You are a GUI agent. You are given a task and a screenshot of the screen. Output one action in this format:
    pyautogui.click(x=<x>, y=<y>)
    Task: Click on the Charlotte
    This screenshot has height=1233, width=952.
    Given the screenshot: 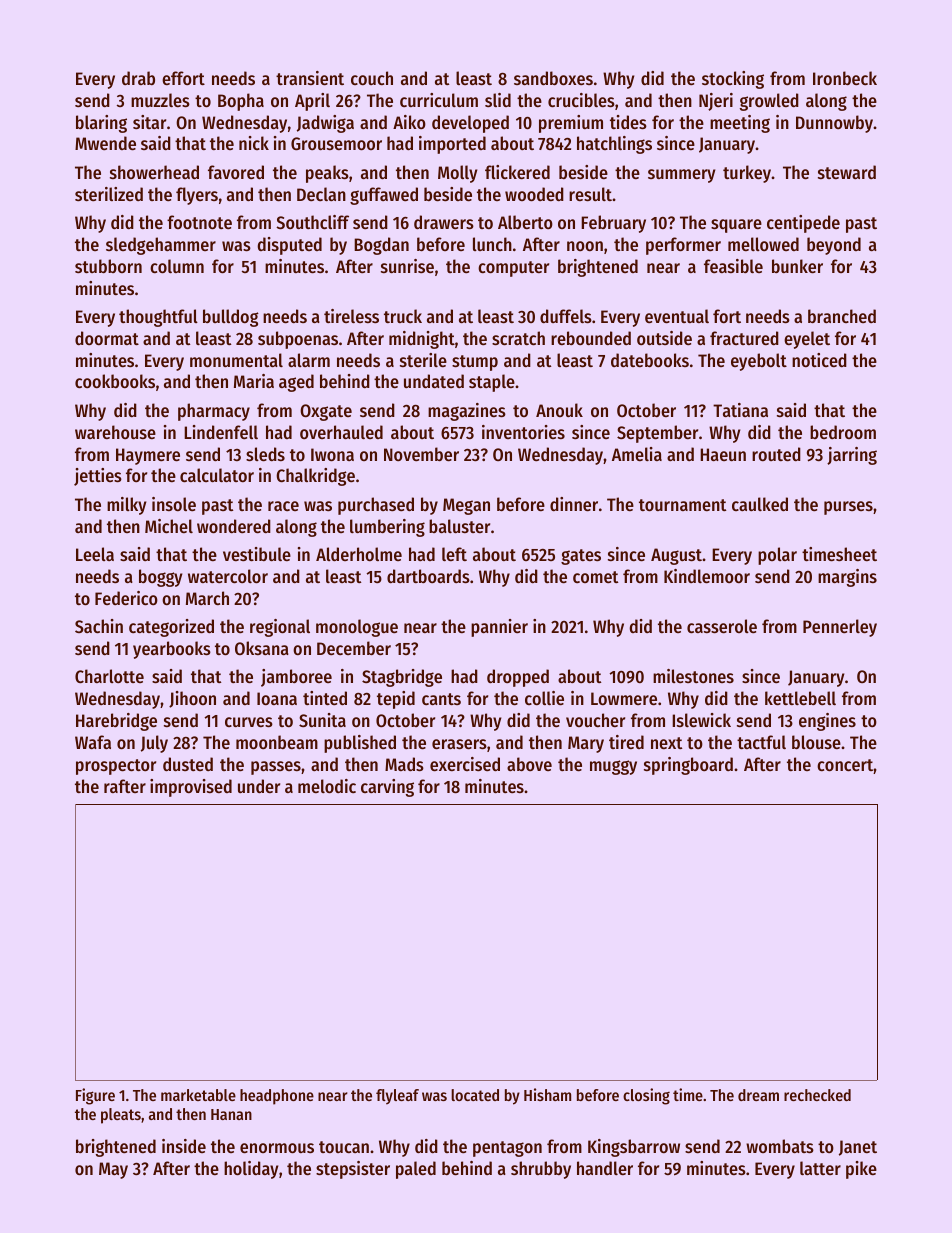 What is the action you would take?
    pyautogui.click(x=109, y=676)
